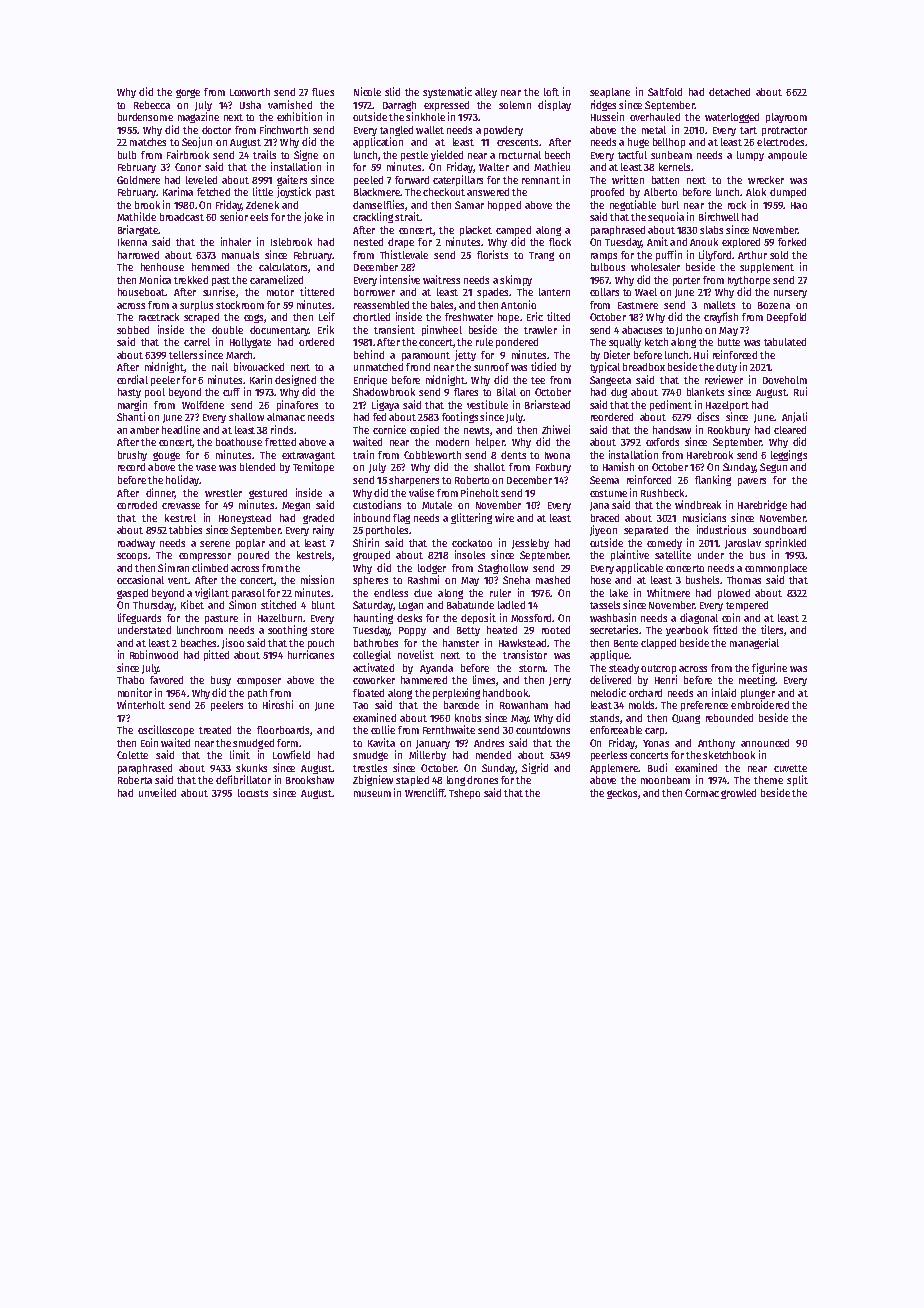 The height and width of the screenshot is (1308, 924). I want to click on seaplane, so click(610, 93).
